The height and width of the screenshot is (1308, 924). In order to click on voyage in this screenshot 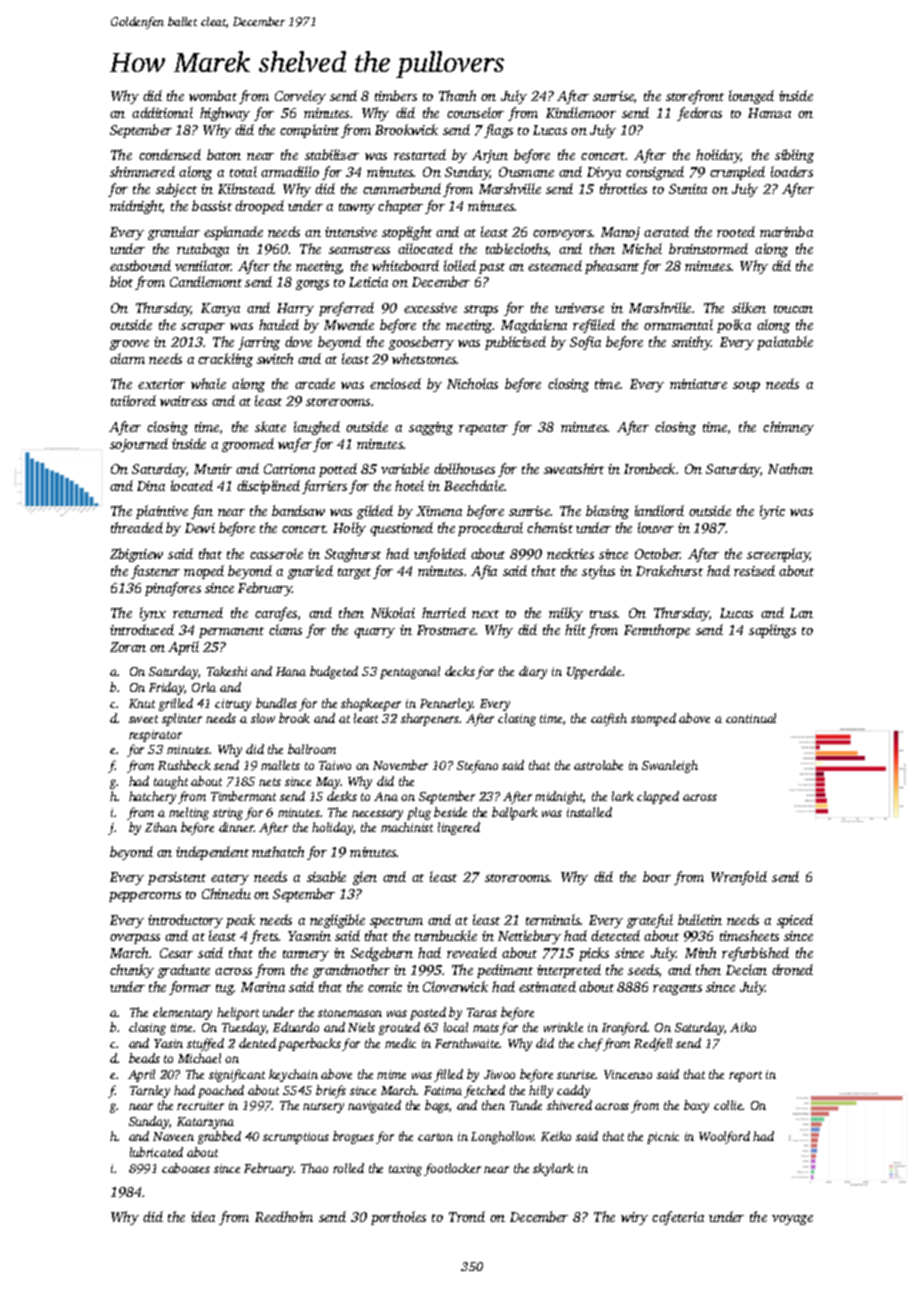, I will do `click(792, 1220)`.
